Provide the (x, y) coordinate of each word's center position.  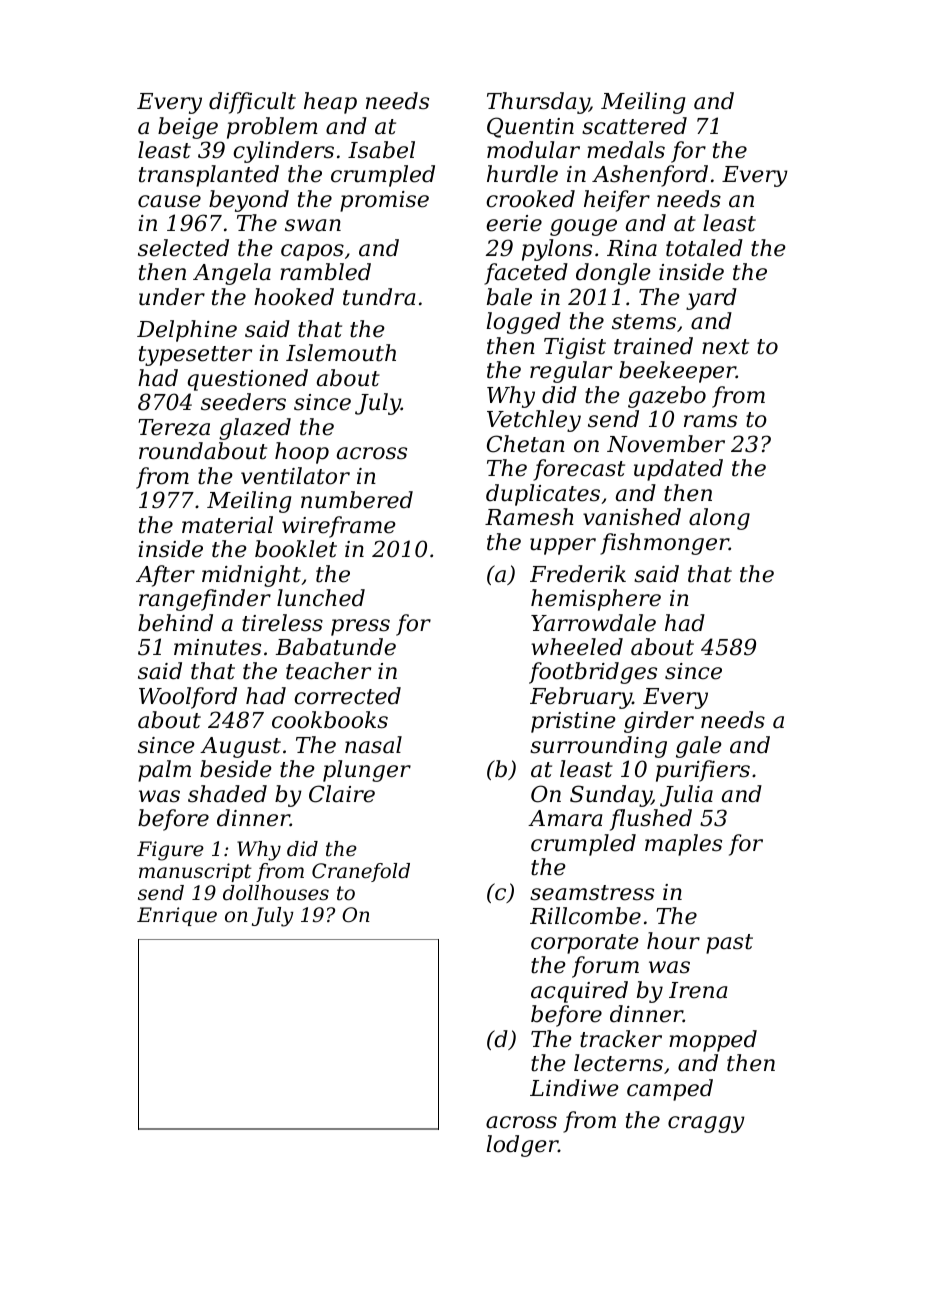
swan (313, 225)
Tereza (174, 427)
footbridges (593, 673)
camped (670, 1090)
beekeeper (677, 372)
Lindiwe (574, 1088)
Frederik (578, 574)
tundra (379, 297)
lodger (522, 1146)
